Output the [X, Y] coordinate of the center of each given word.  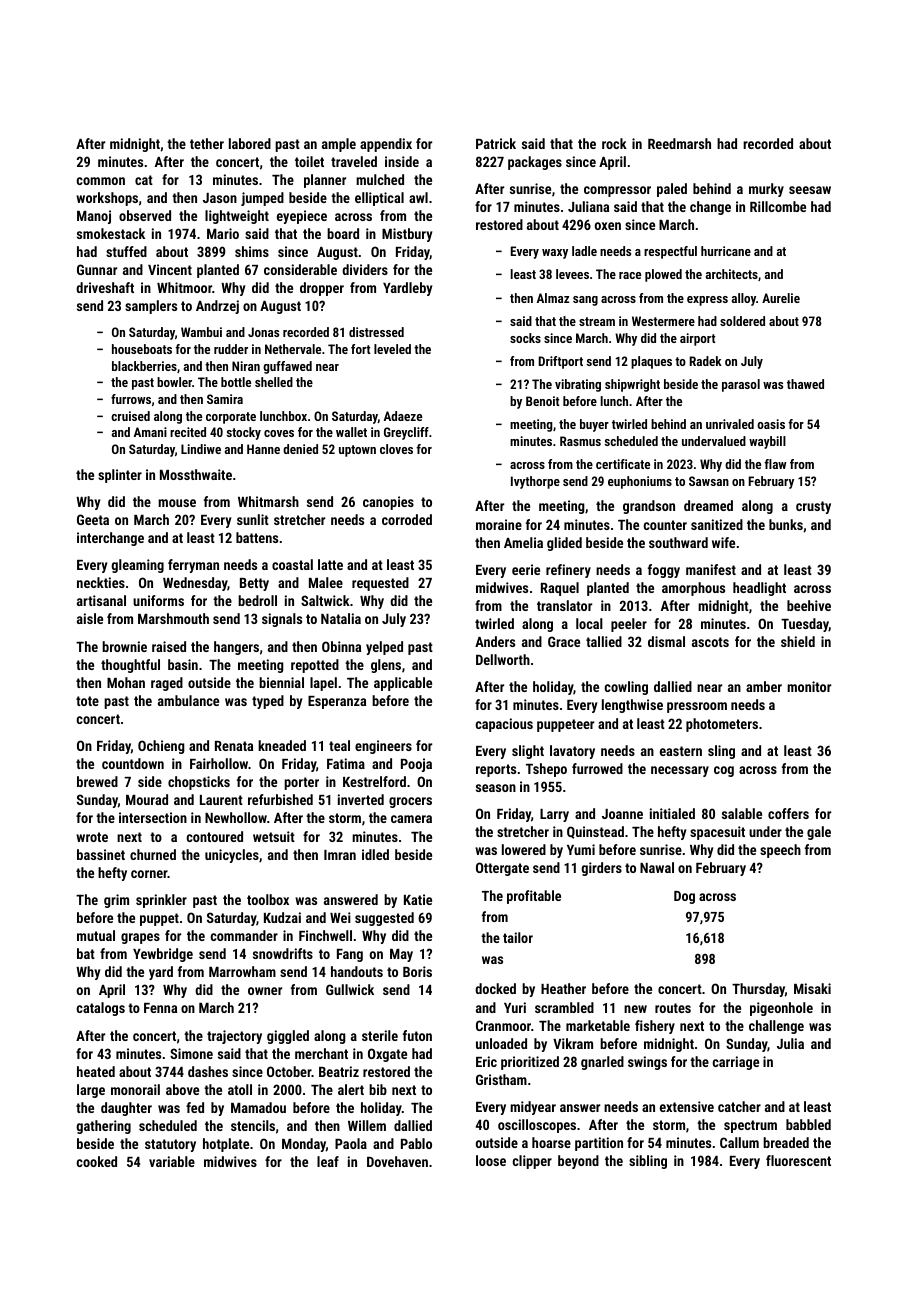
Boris [417, 971]
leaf [328, 1161]
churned [153, 854]
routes [673, 1008]
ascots [710, 642]
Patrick [496, 143]
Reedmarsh [679, 143]
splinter [120, 476]
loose [491, 1160]
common [101, 181]
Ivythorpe [535, 482]
